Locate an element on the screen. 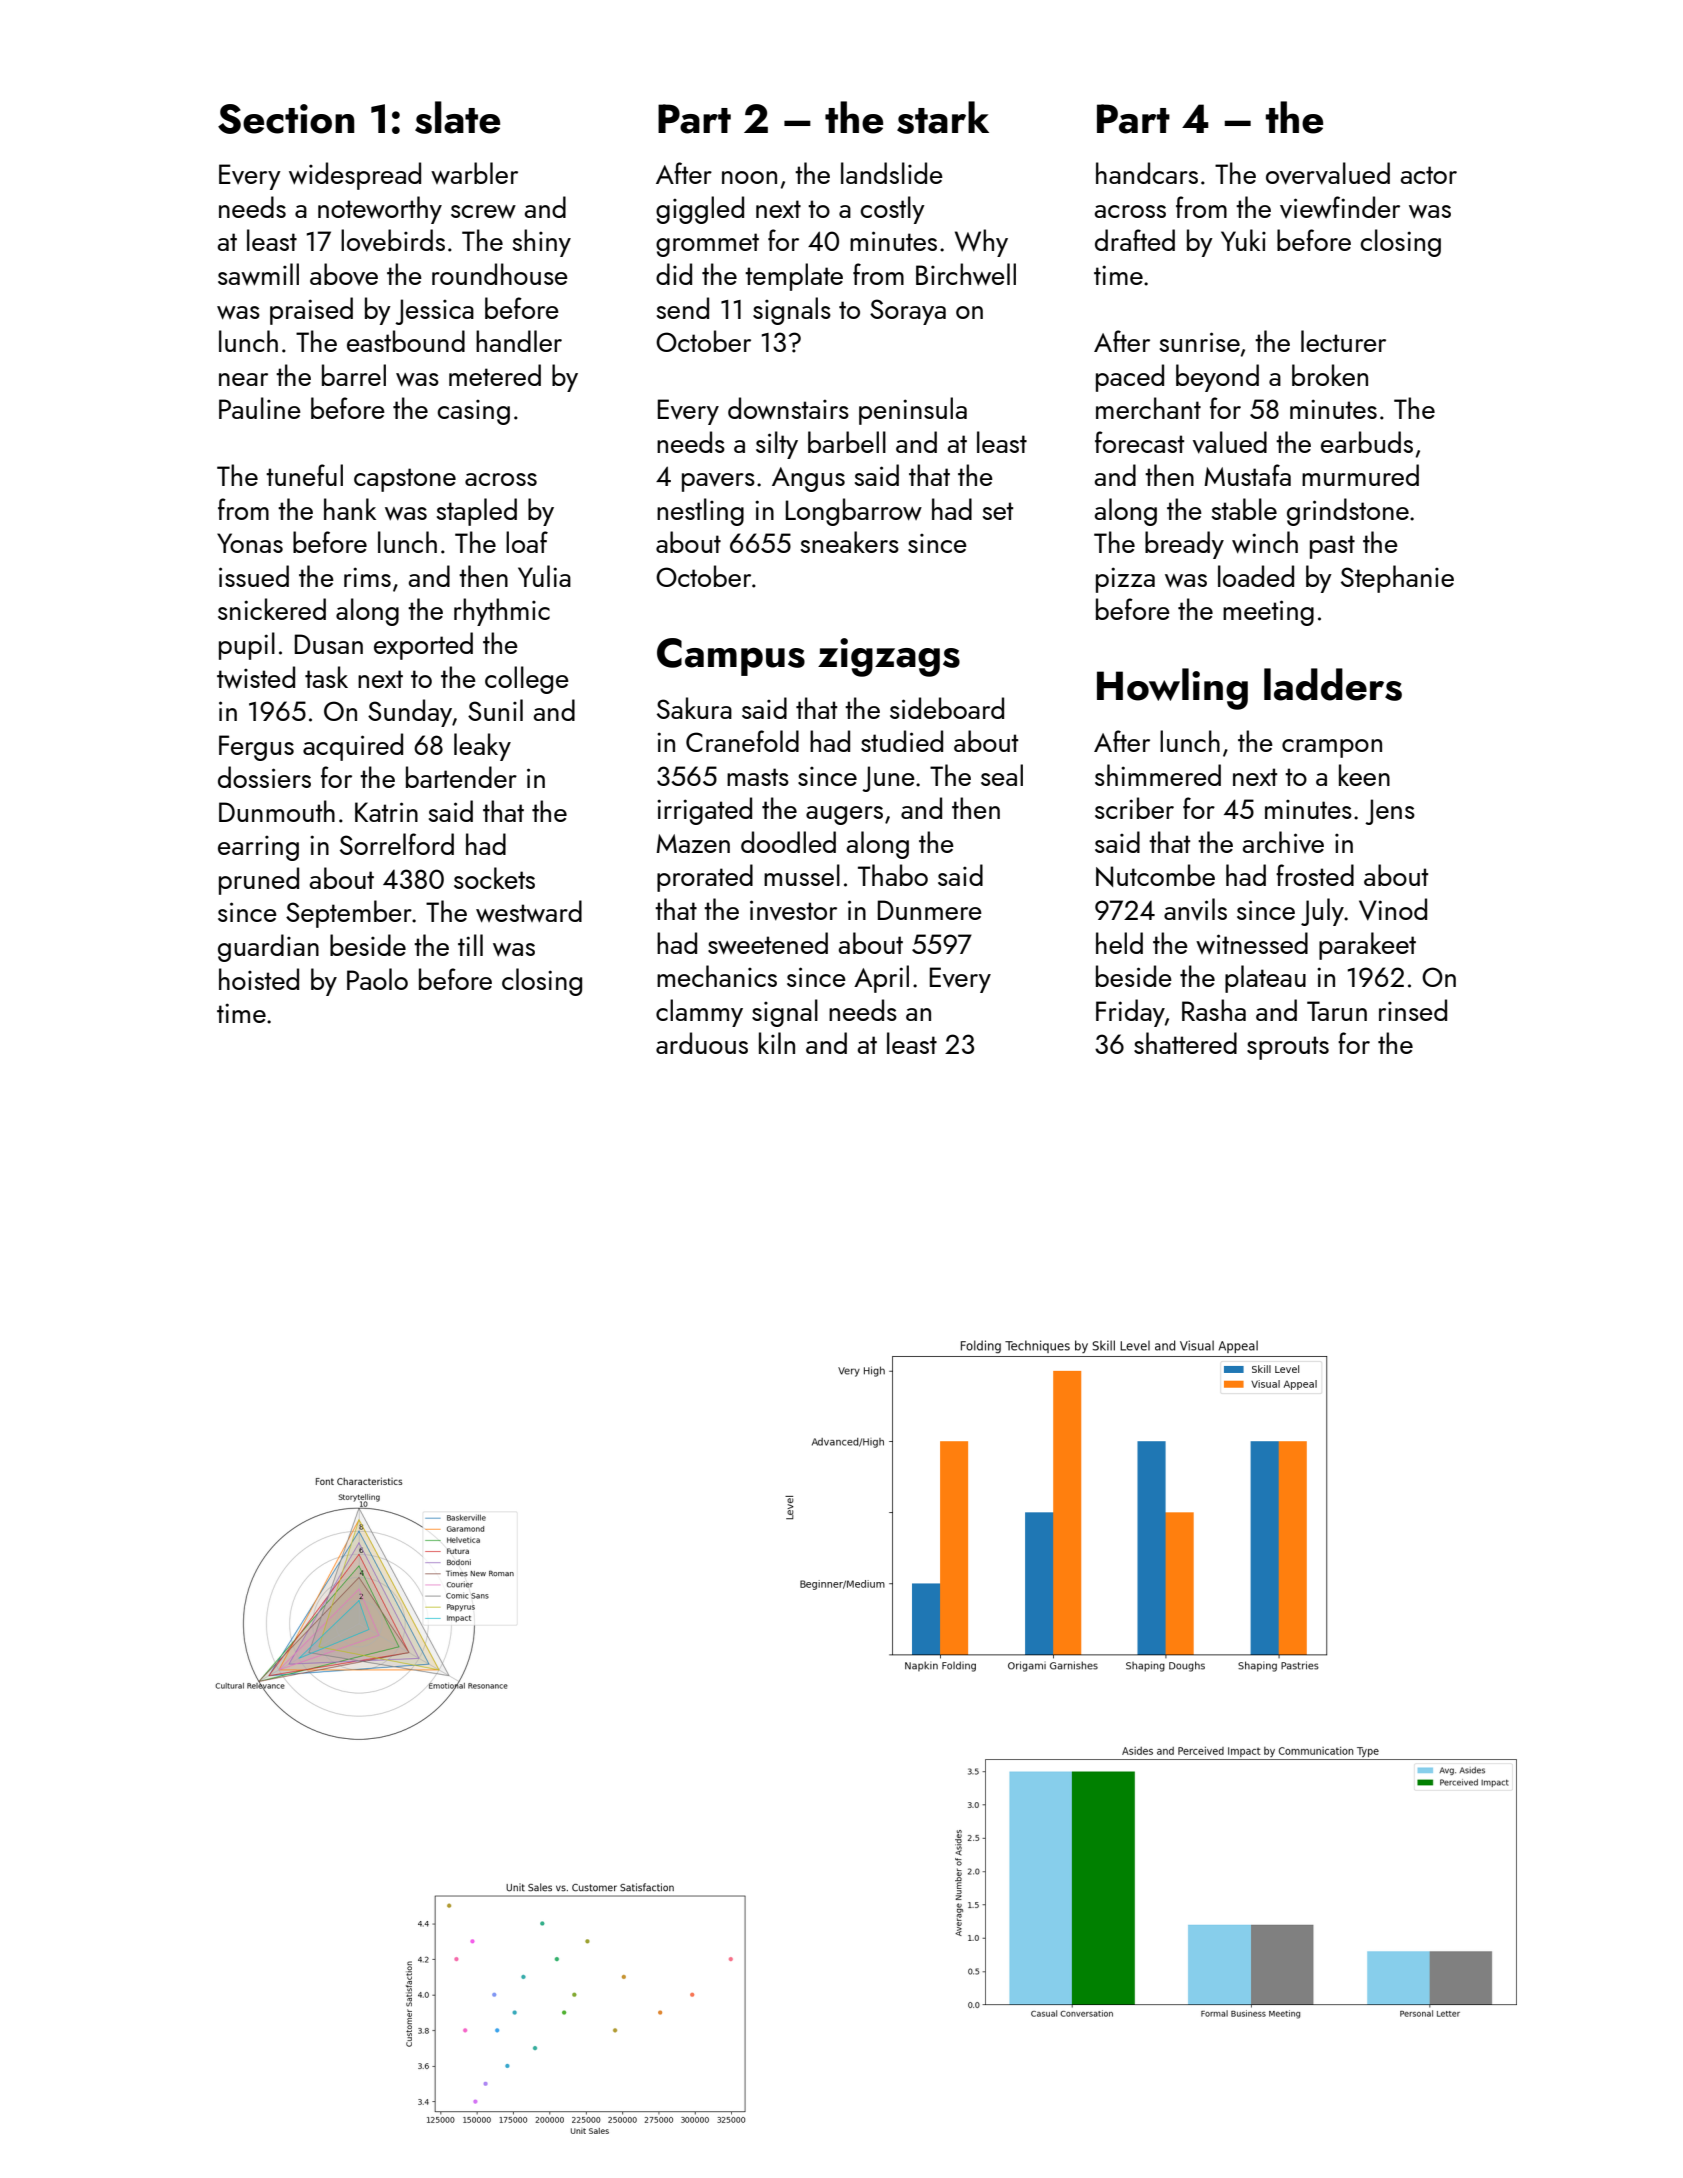 This screenshot has height=2178, width=1683. sawmill is located at coordinates (258, 274).
